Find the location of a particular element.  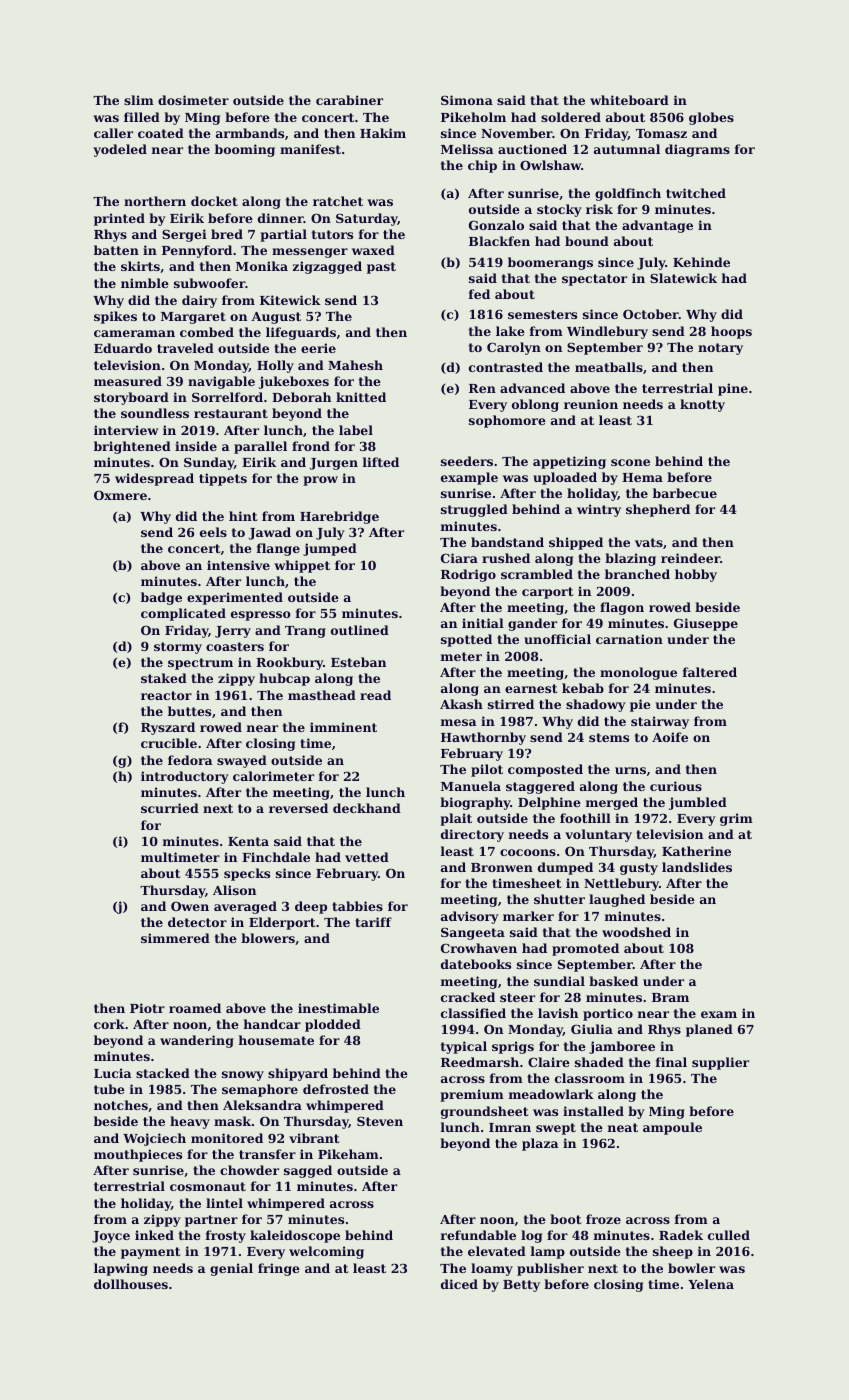

basked is located at coordinates (613, 981).
